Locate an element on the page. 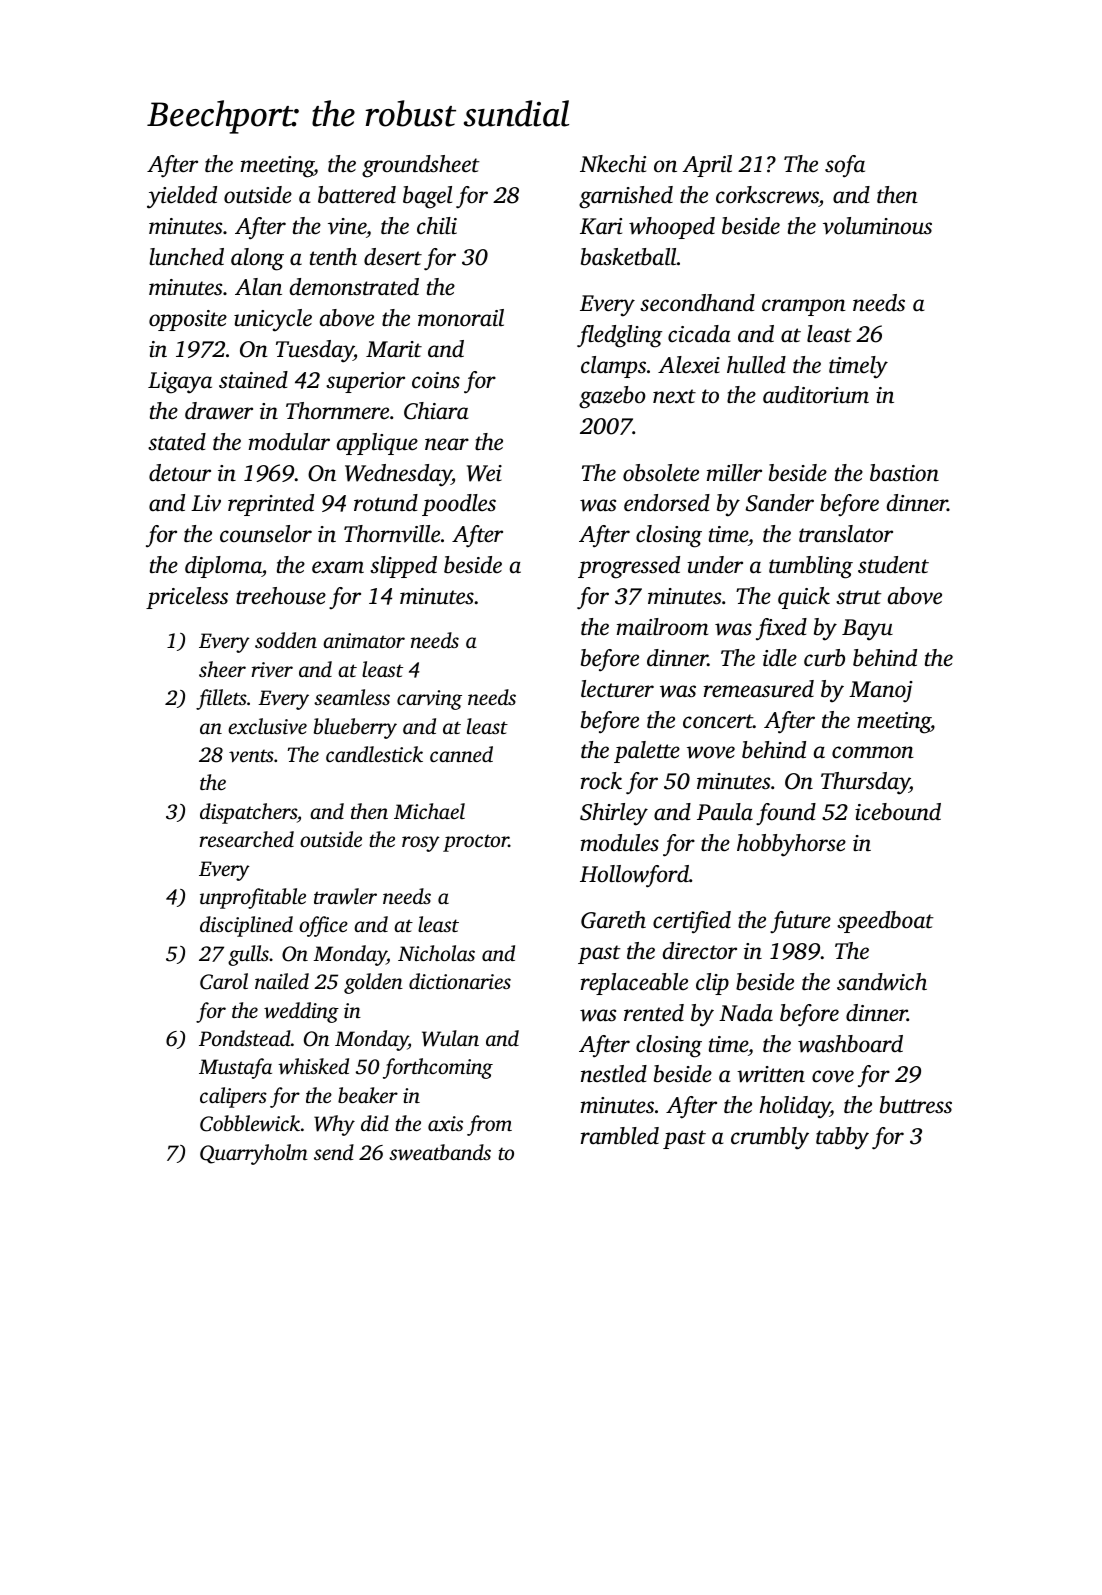 This image has width=1102, height=1595. icebound is located at coordinates (898, 812).
